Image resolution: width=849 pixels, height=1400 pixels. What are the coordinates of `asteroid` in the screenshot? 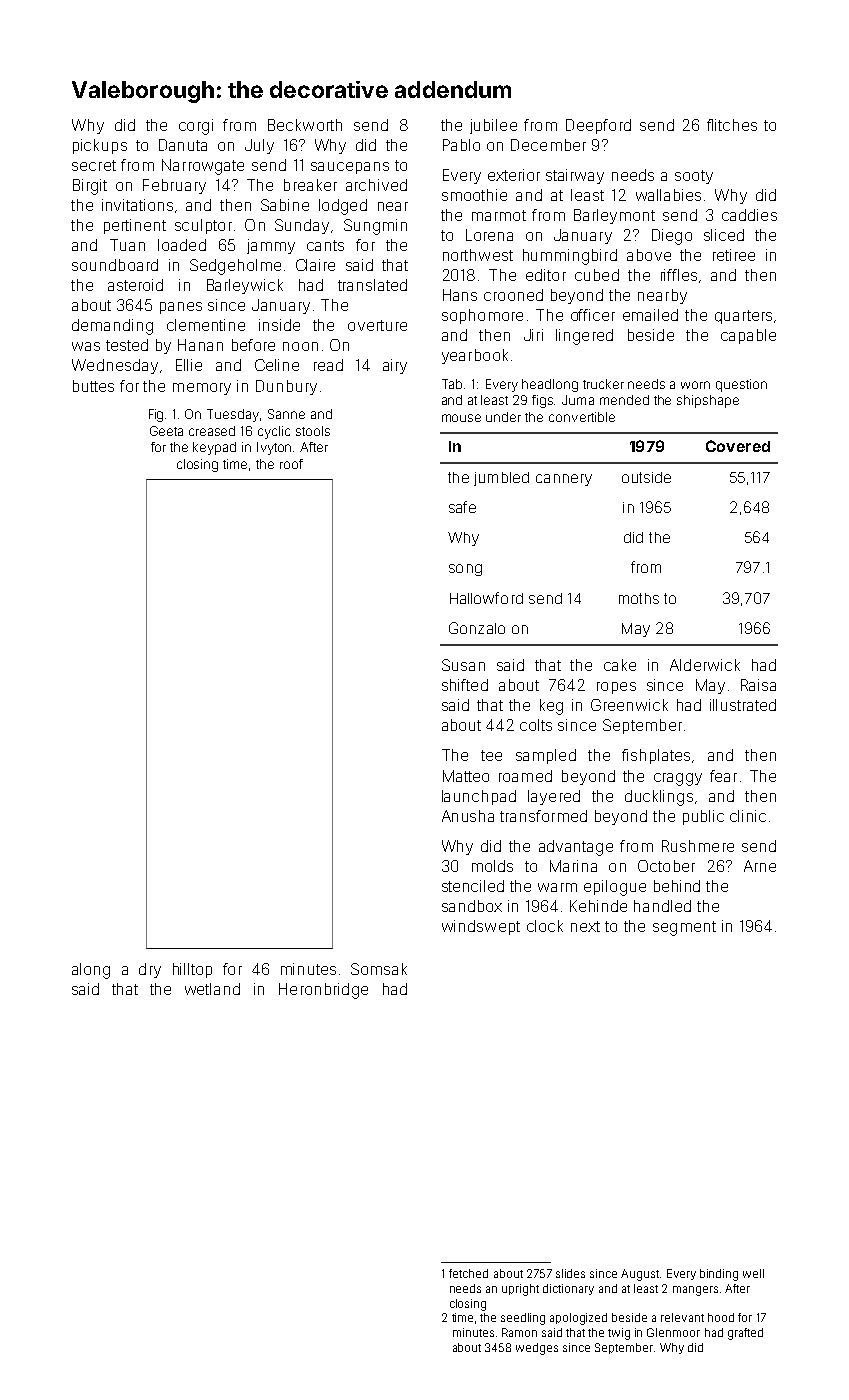 It's located at (135, 285).
